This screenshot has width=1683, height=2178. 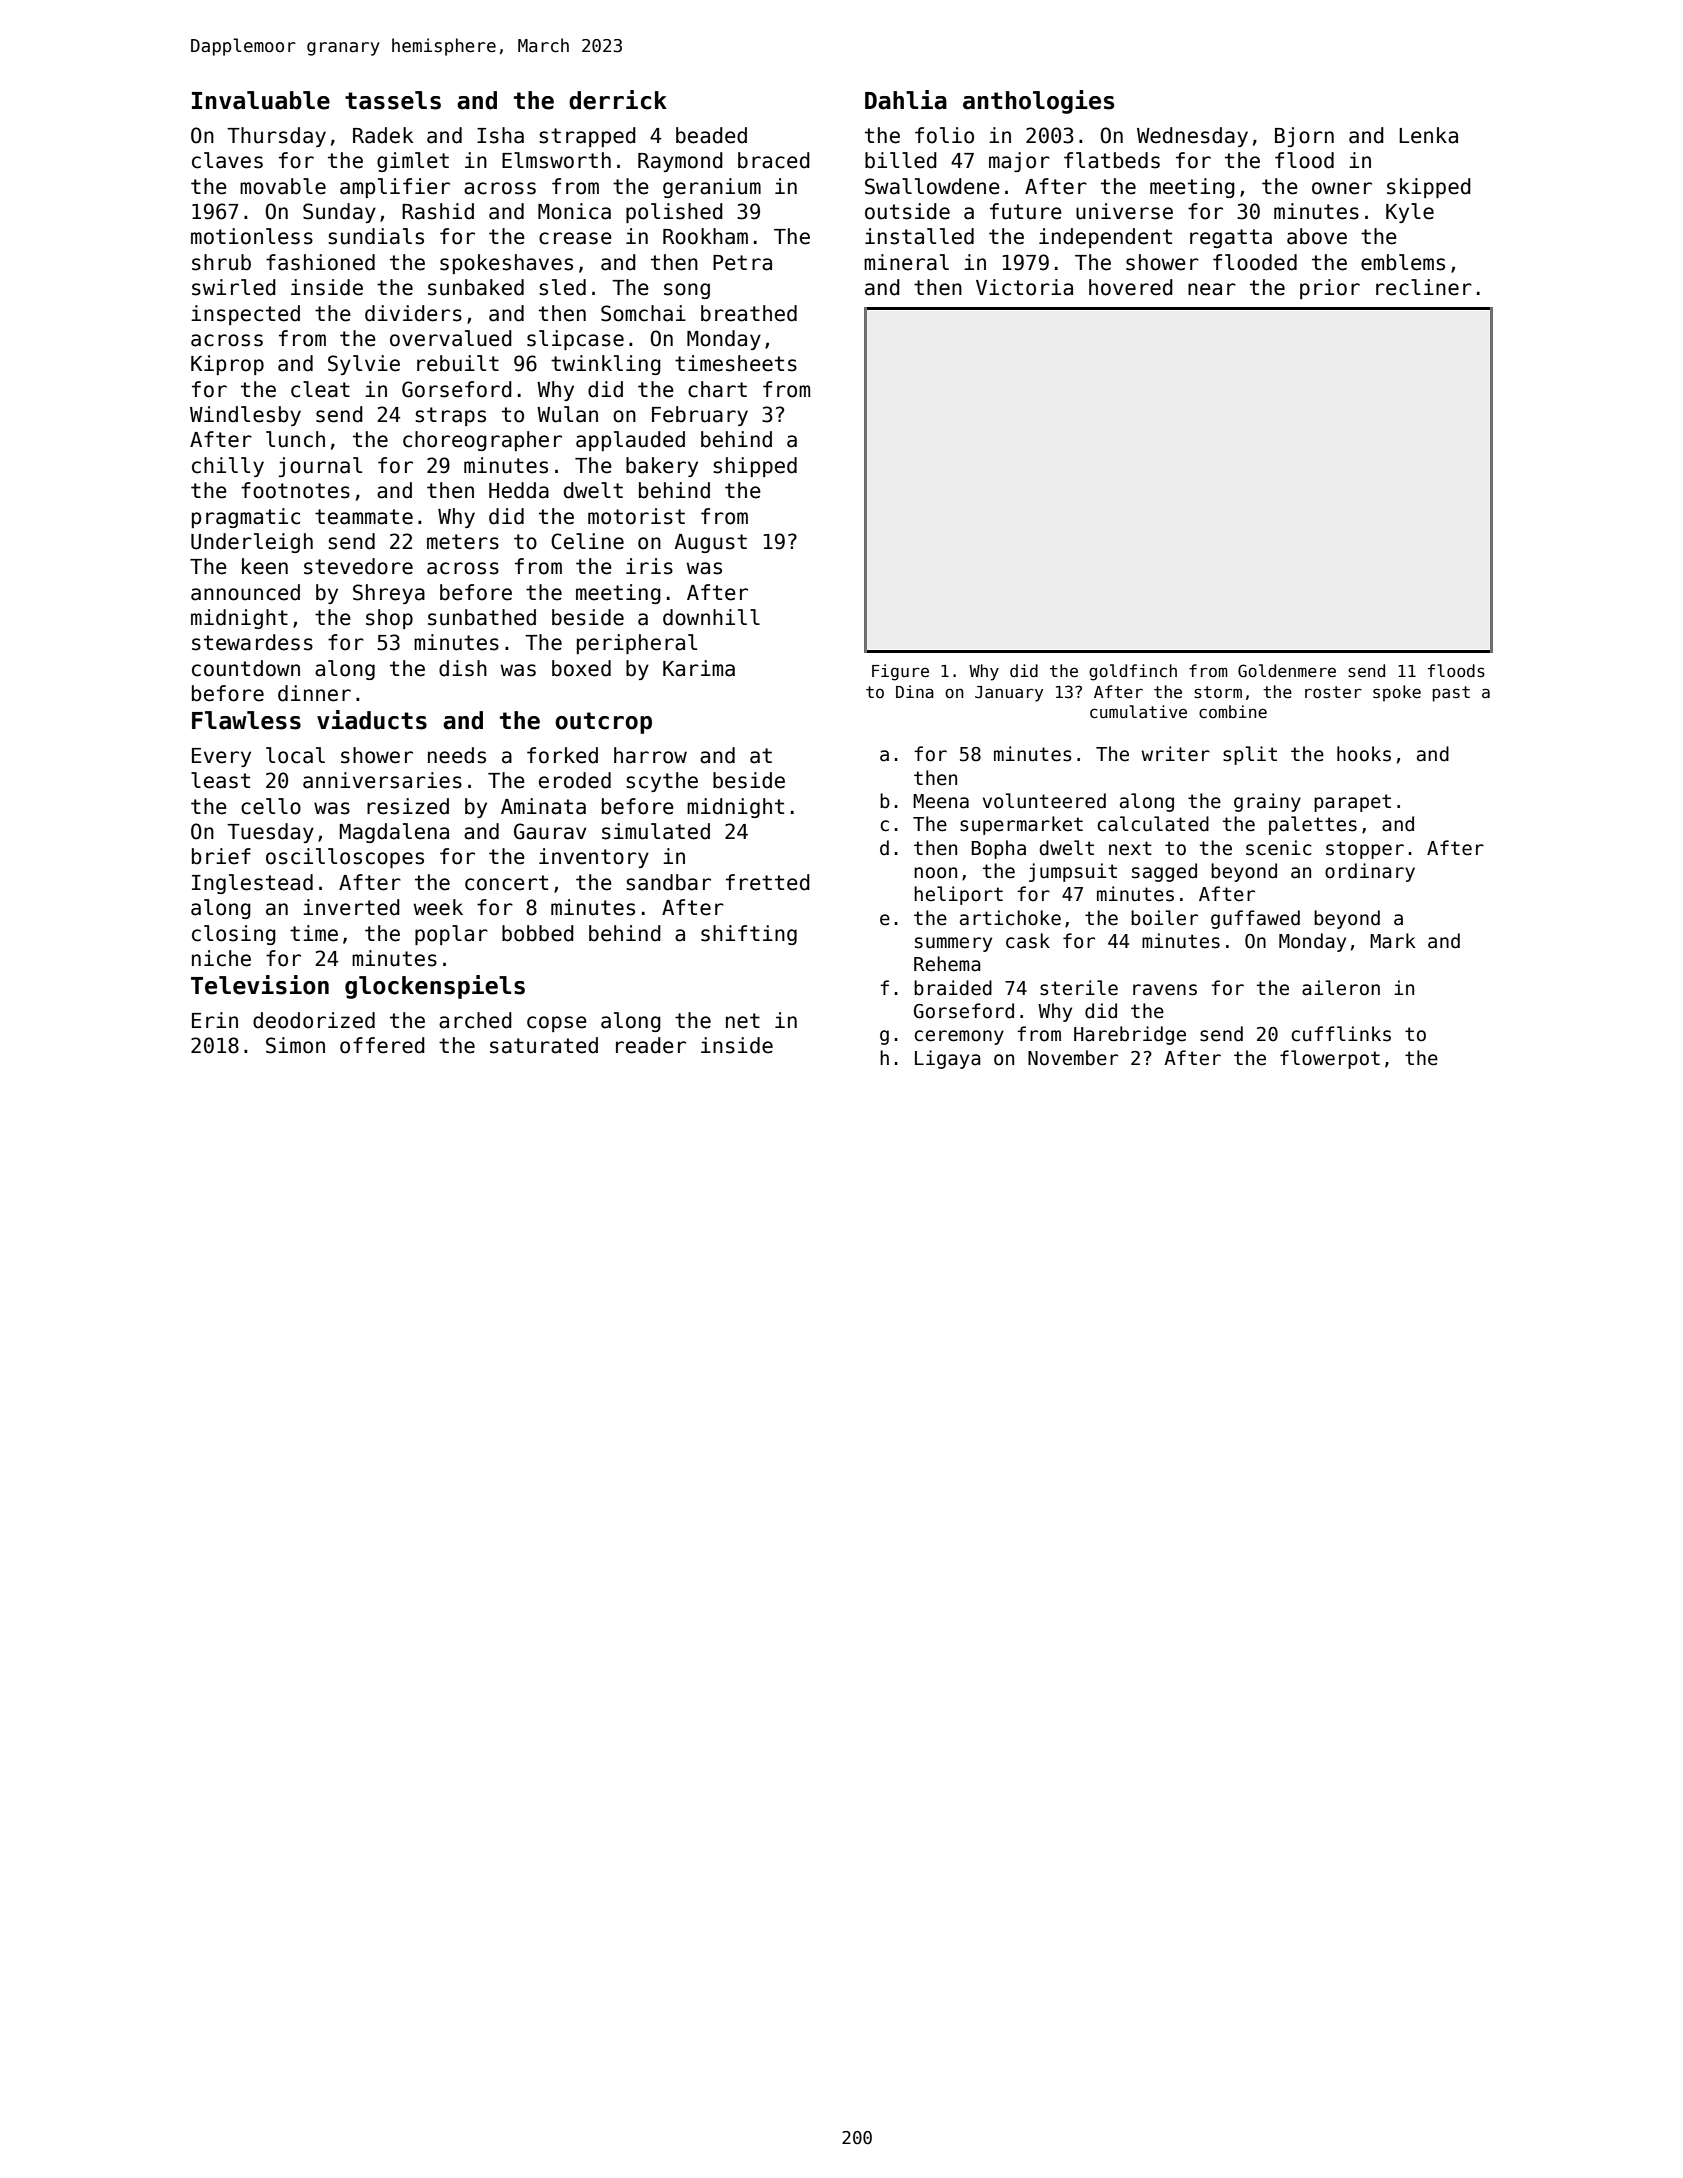 What do you see at coordinates (252, 543) in the screenshot?
I see `Underleigh` at bounding box center [252, 543].
